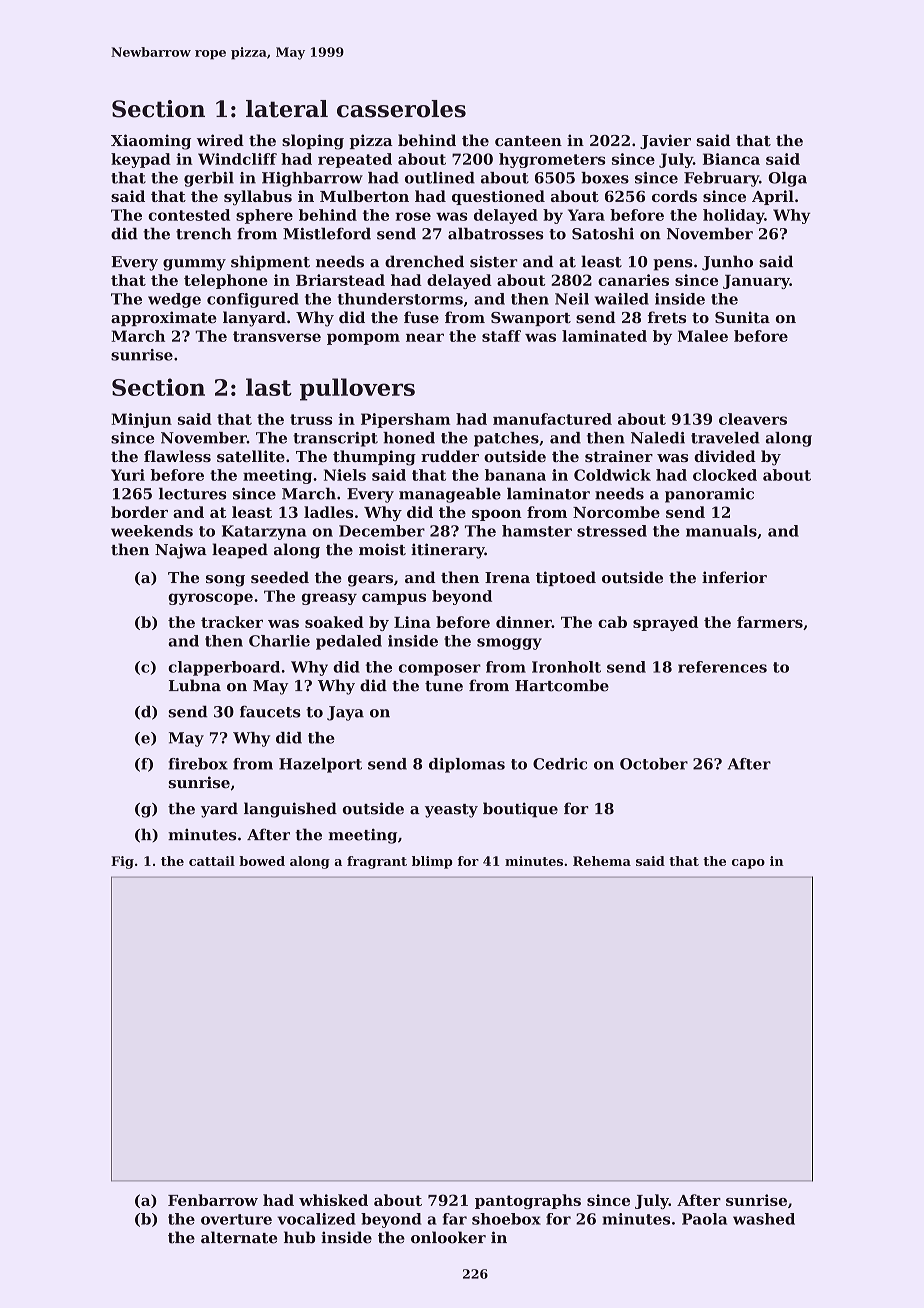 This image has height=1308, width=924. Describe the element at coordinates (151, 142) in the image. I see `Xiaoming` at that location.
